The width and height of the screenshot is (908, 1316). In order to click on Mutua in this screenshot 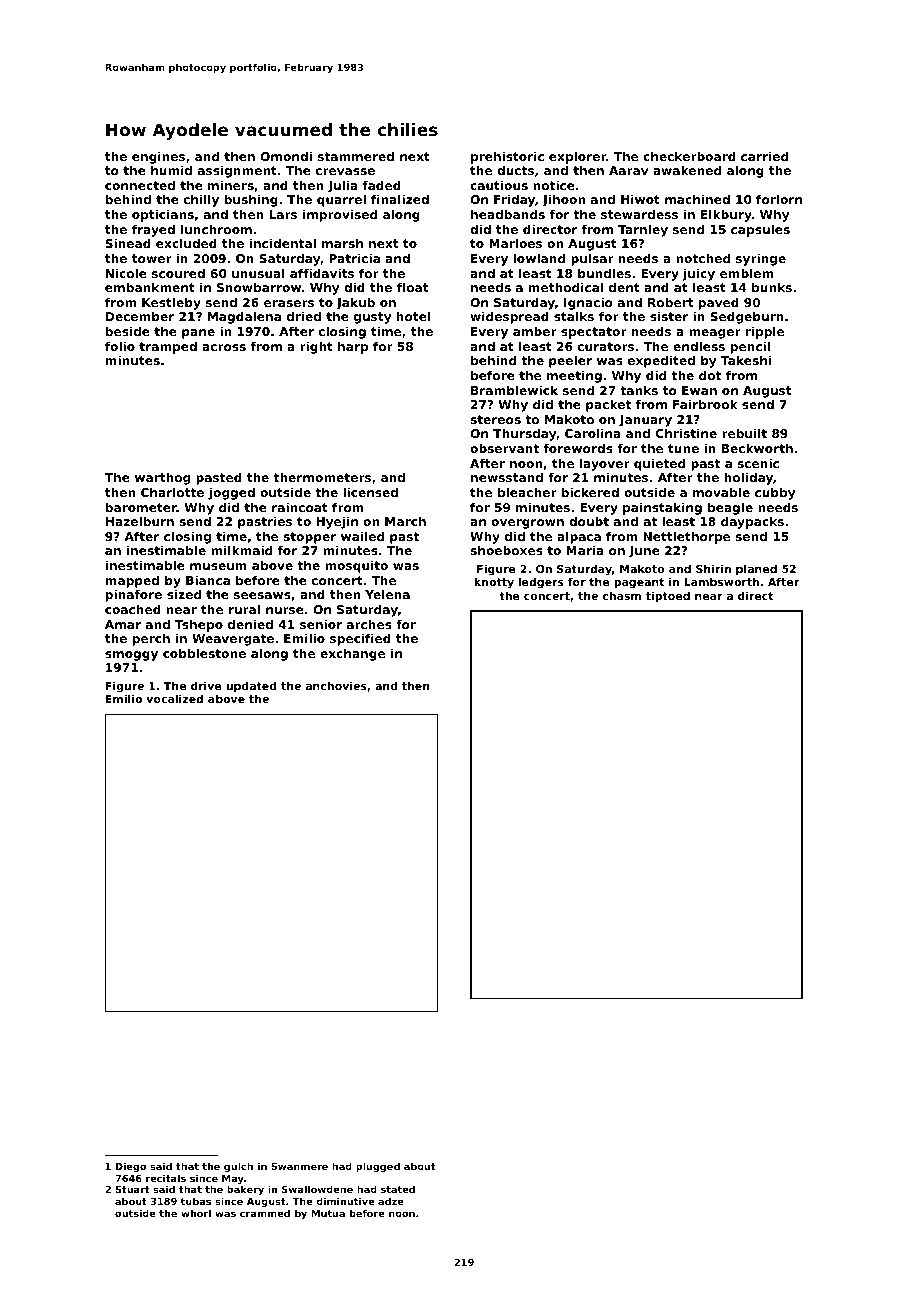, I will do `click(328, 1213)`.
